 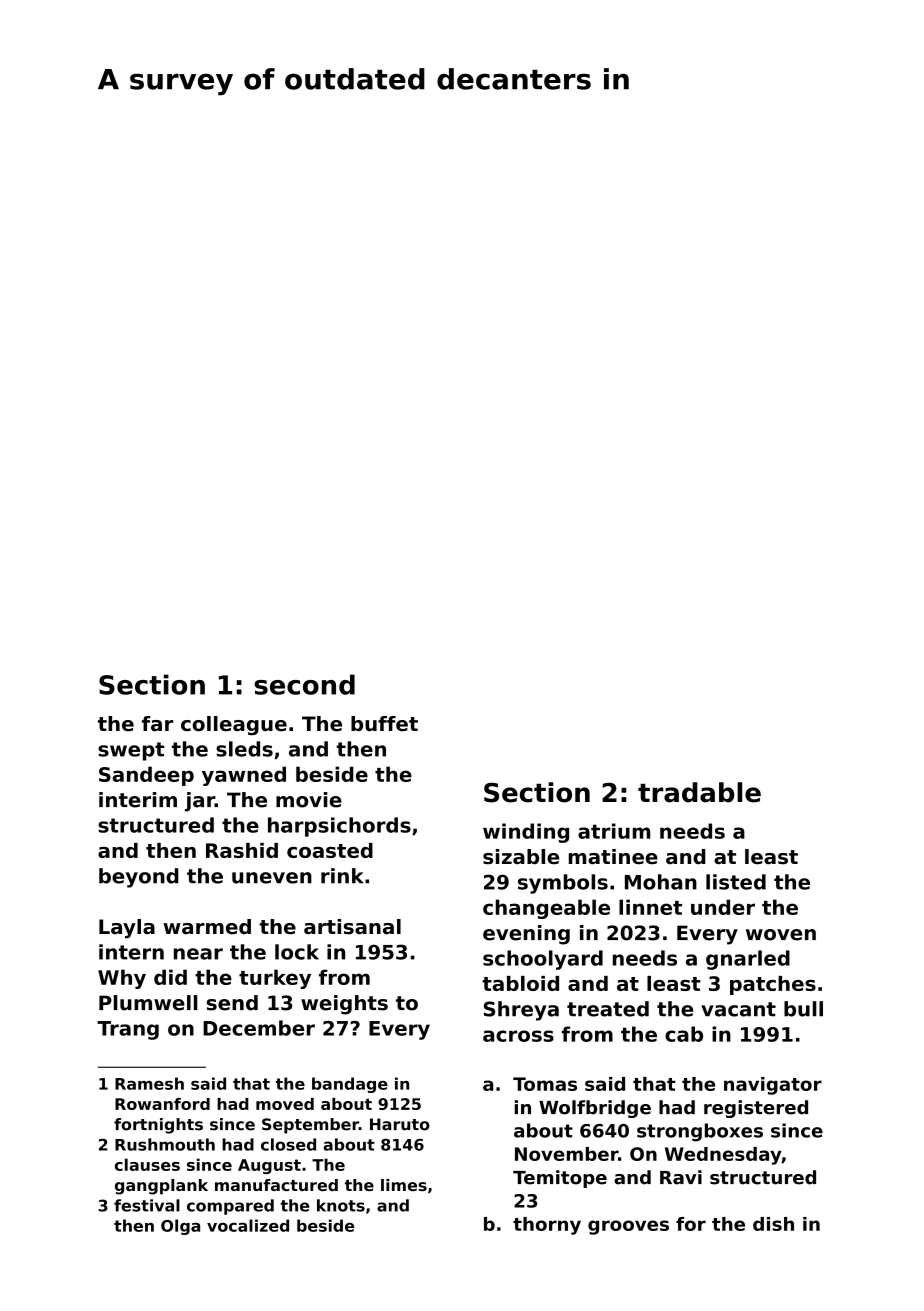 What do you see at coordinates (661, 882) in the screenshot?
I see `Mohan` at bounding box center [661, 882].
